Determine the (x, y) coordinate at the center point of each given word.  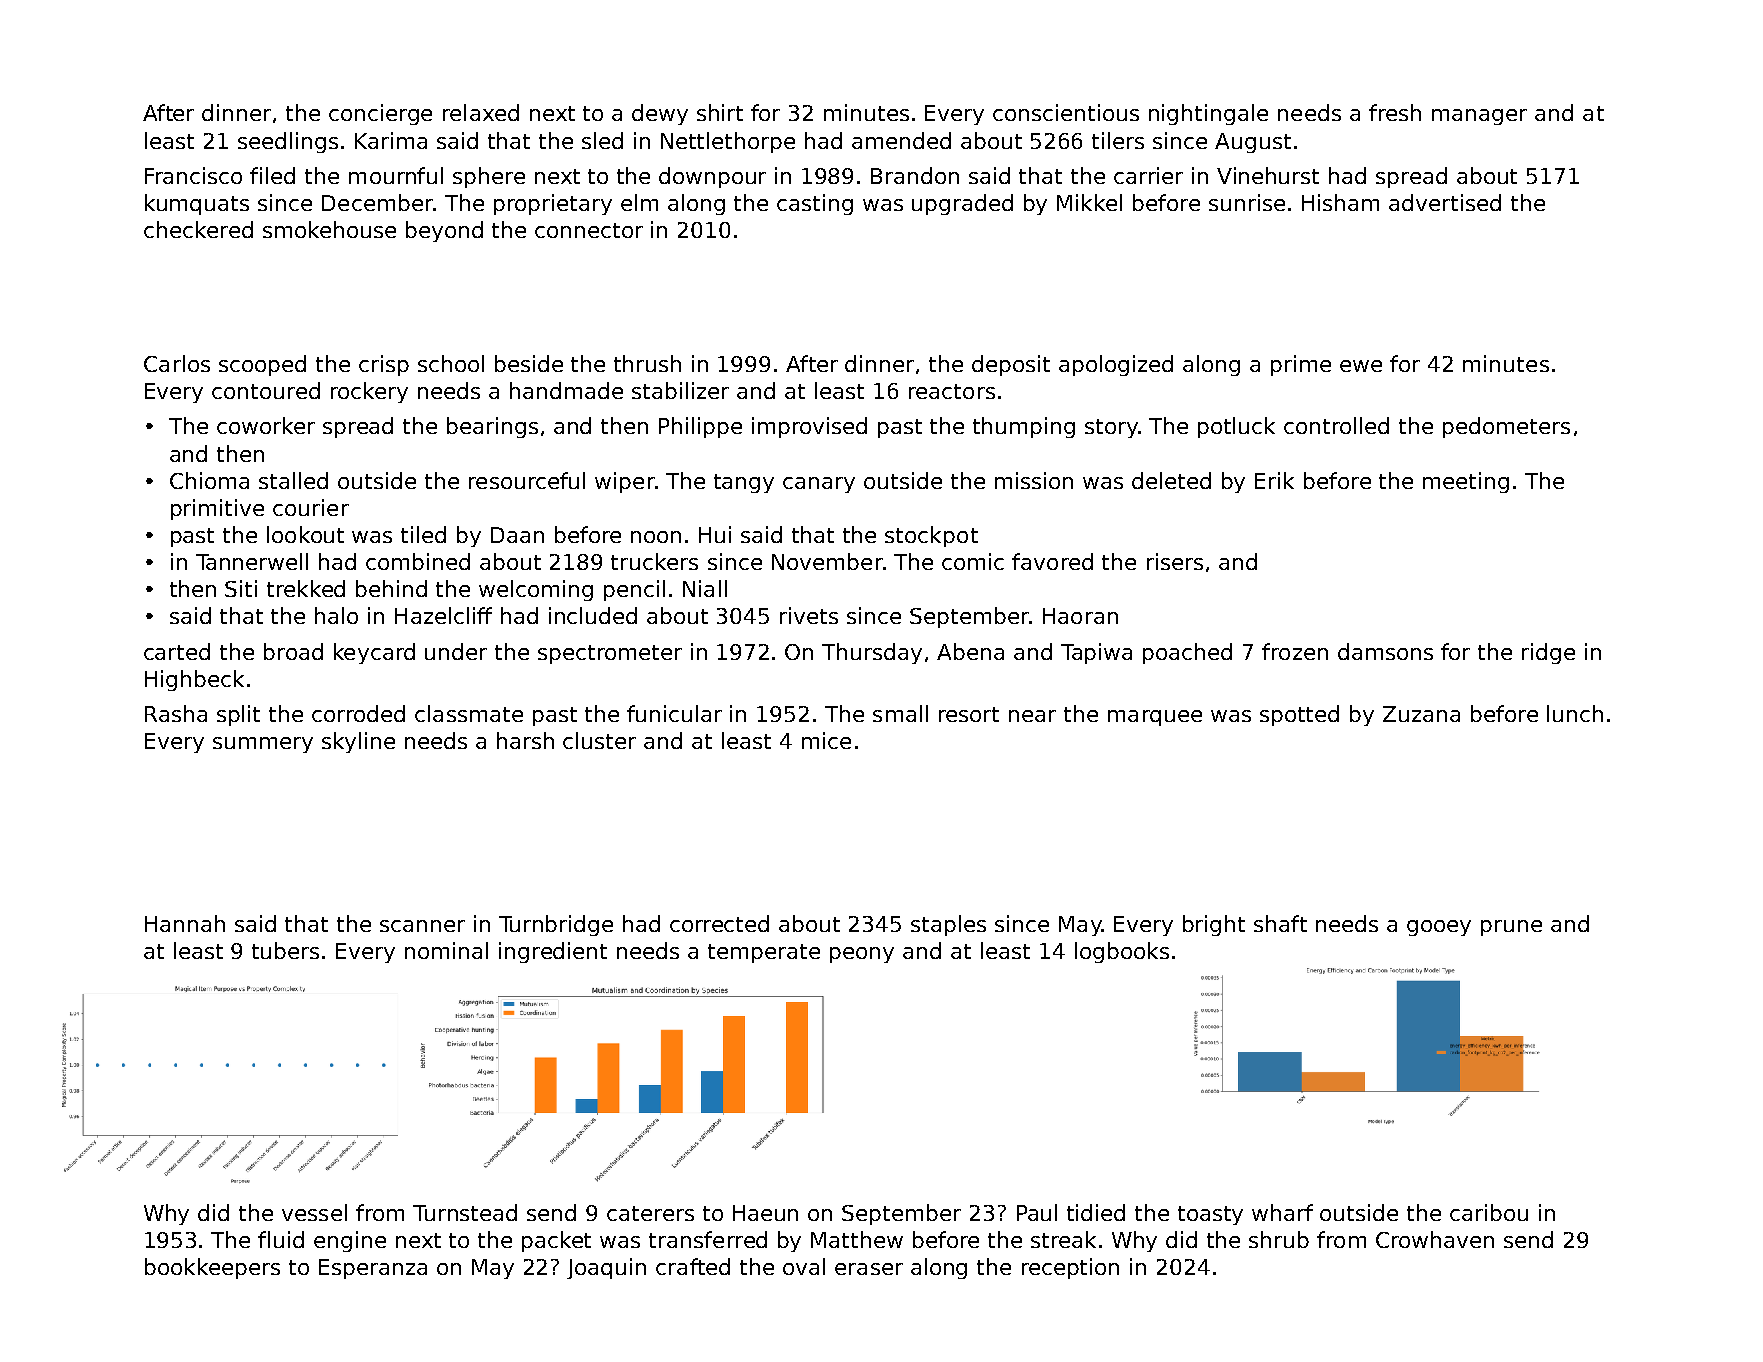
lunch (1575, 713)
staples (948, 925)
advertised (1445, 202)
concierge (380, 114)
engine (350, 1241)
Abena (970, 651)
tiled (423, 534)
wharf (1282, 1212)
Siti (241, 588)
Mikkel (1089, 202)
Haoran (1080, 616)
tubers (285, 950)
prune (1511, 928)
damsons (1385, 651)
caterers (650, 1213)
